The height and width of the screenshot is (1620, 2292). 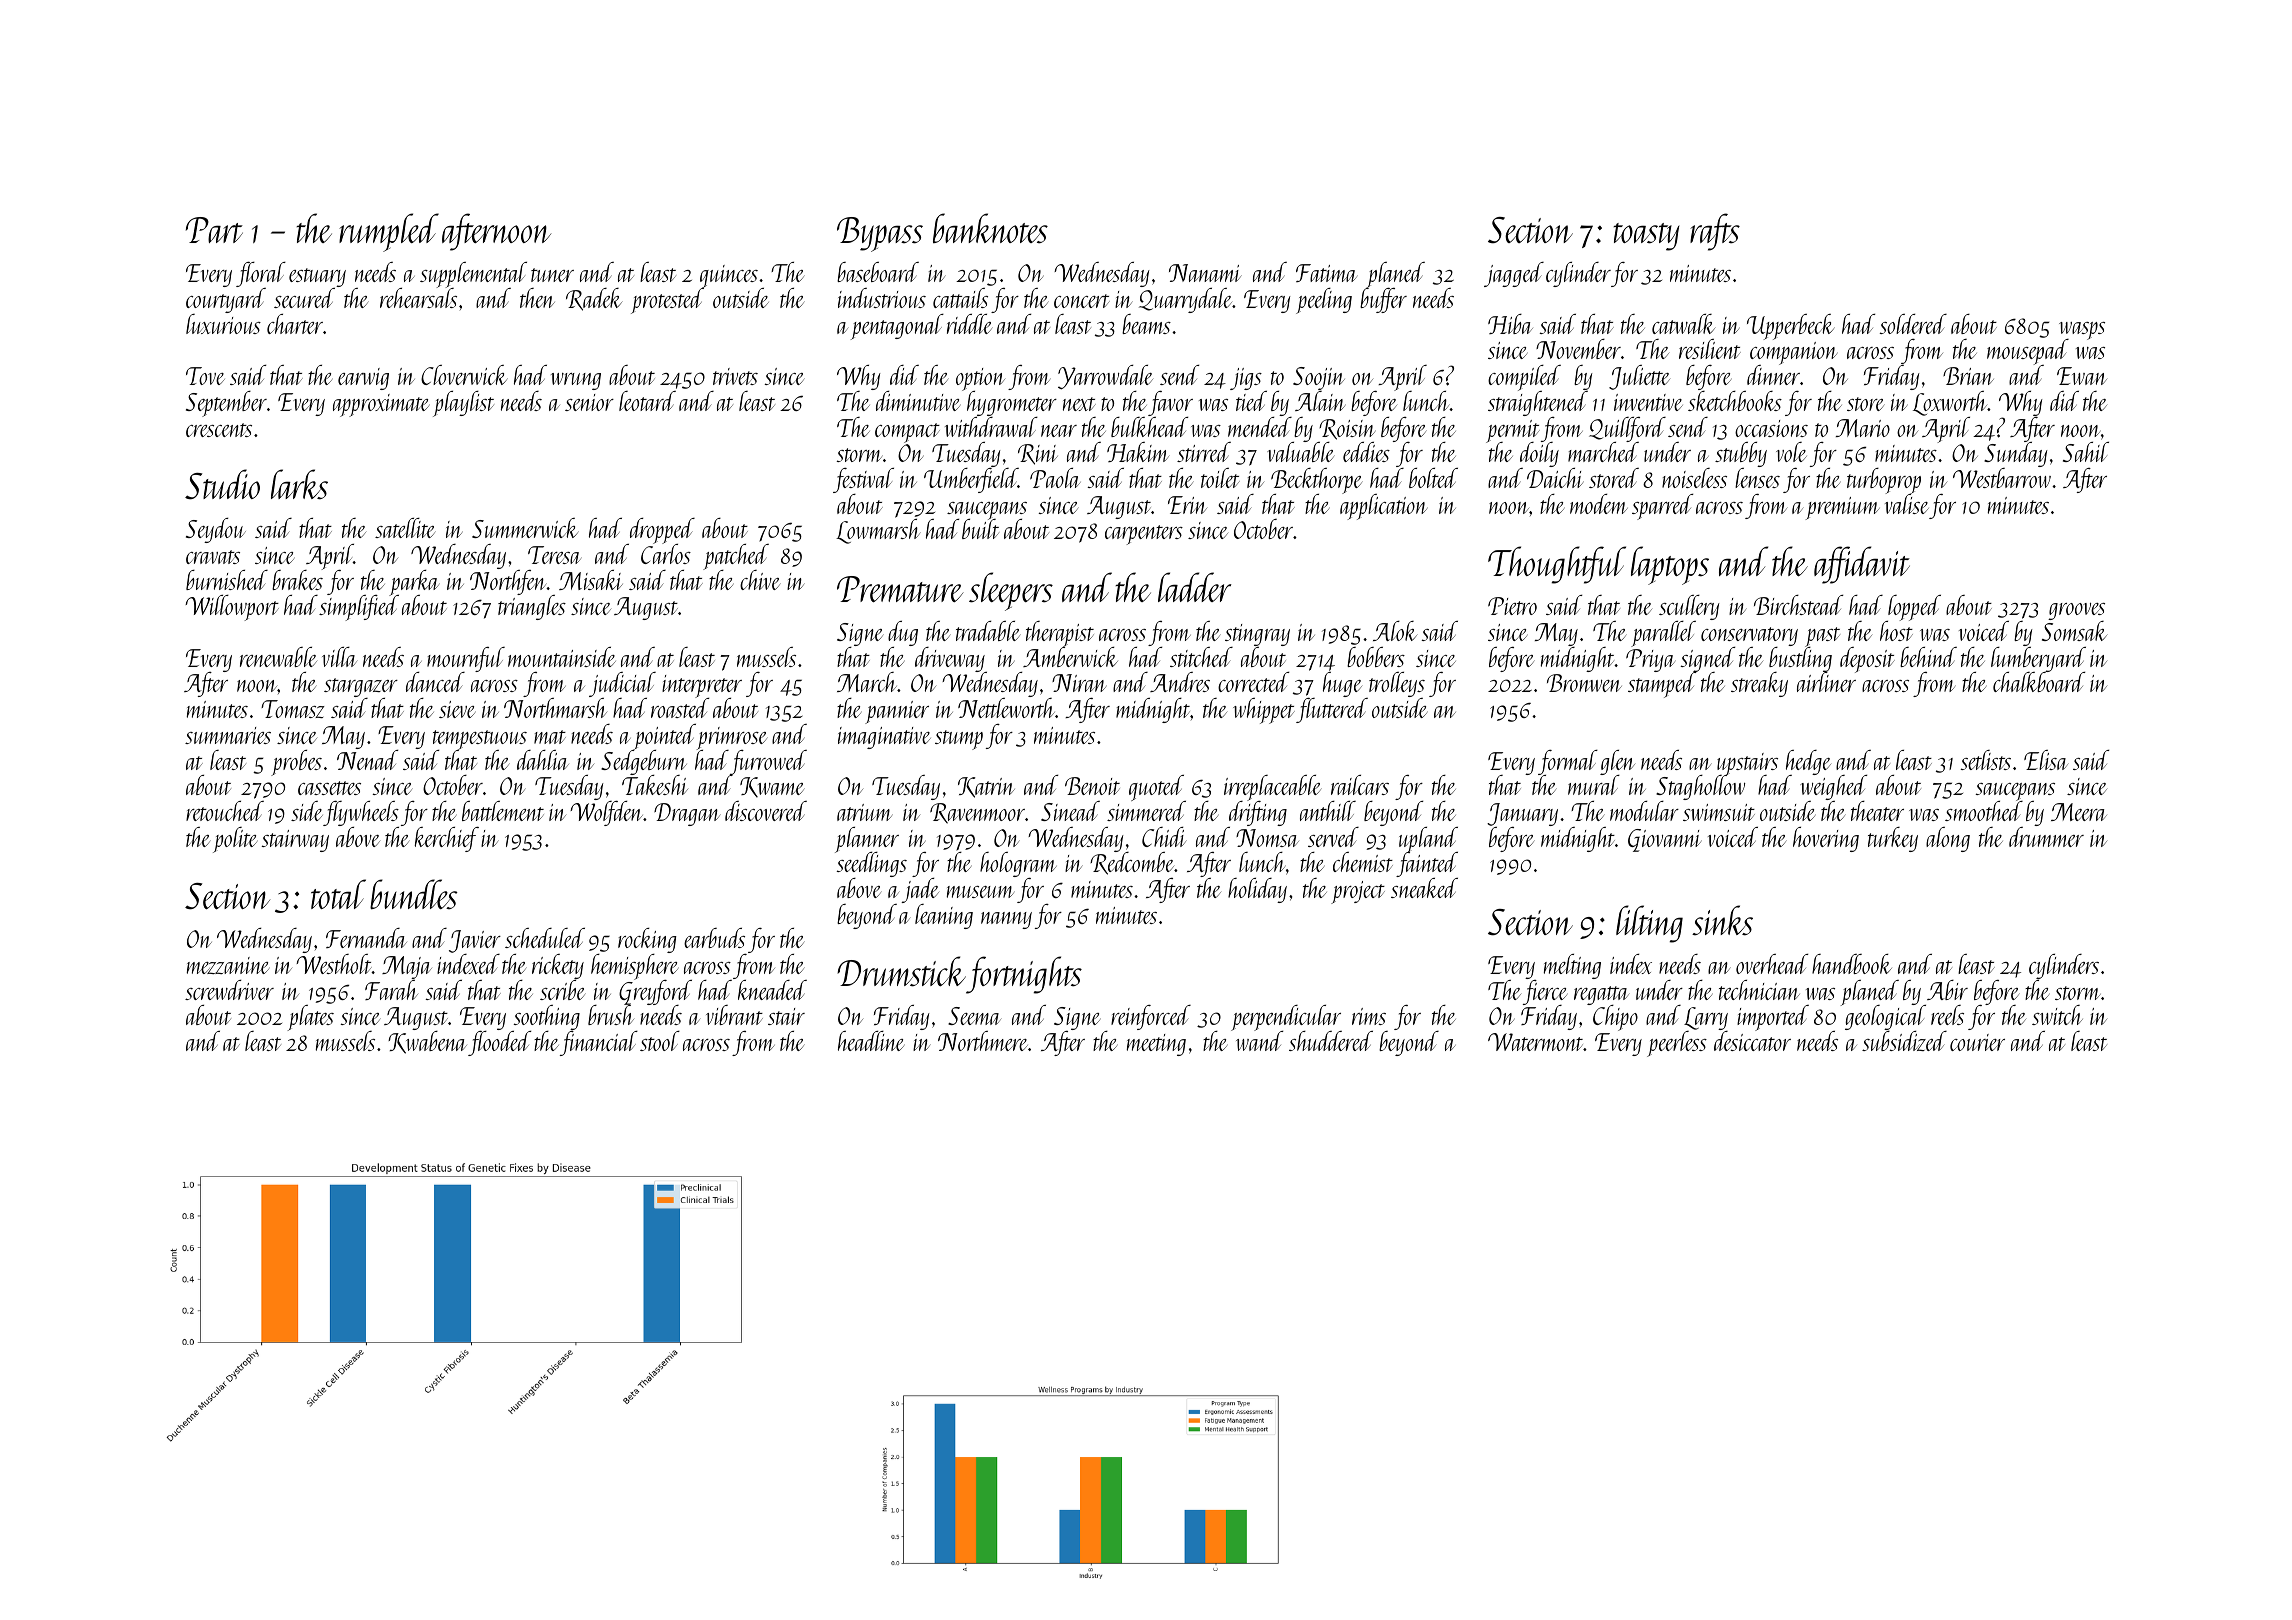 What do you see at coordinates (666, 301) in the screenshot?
I see `protested` at bounding box center [666, 301].
